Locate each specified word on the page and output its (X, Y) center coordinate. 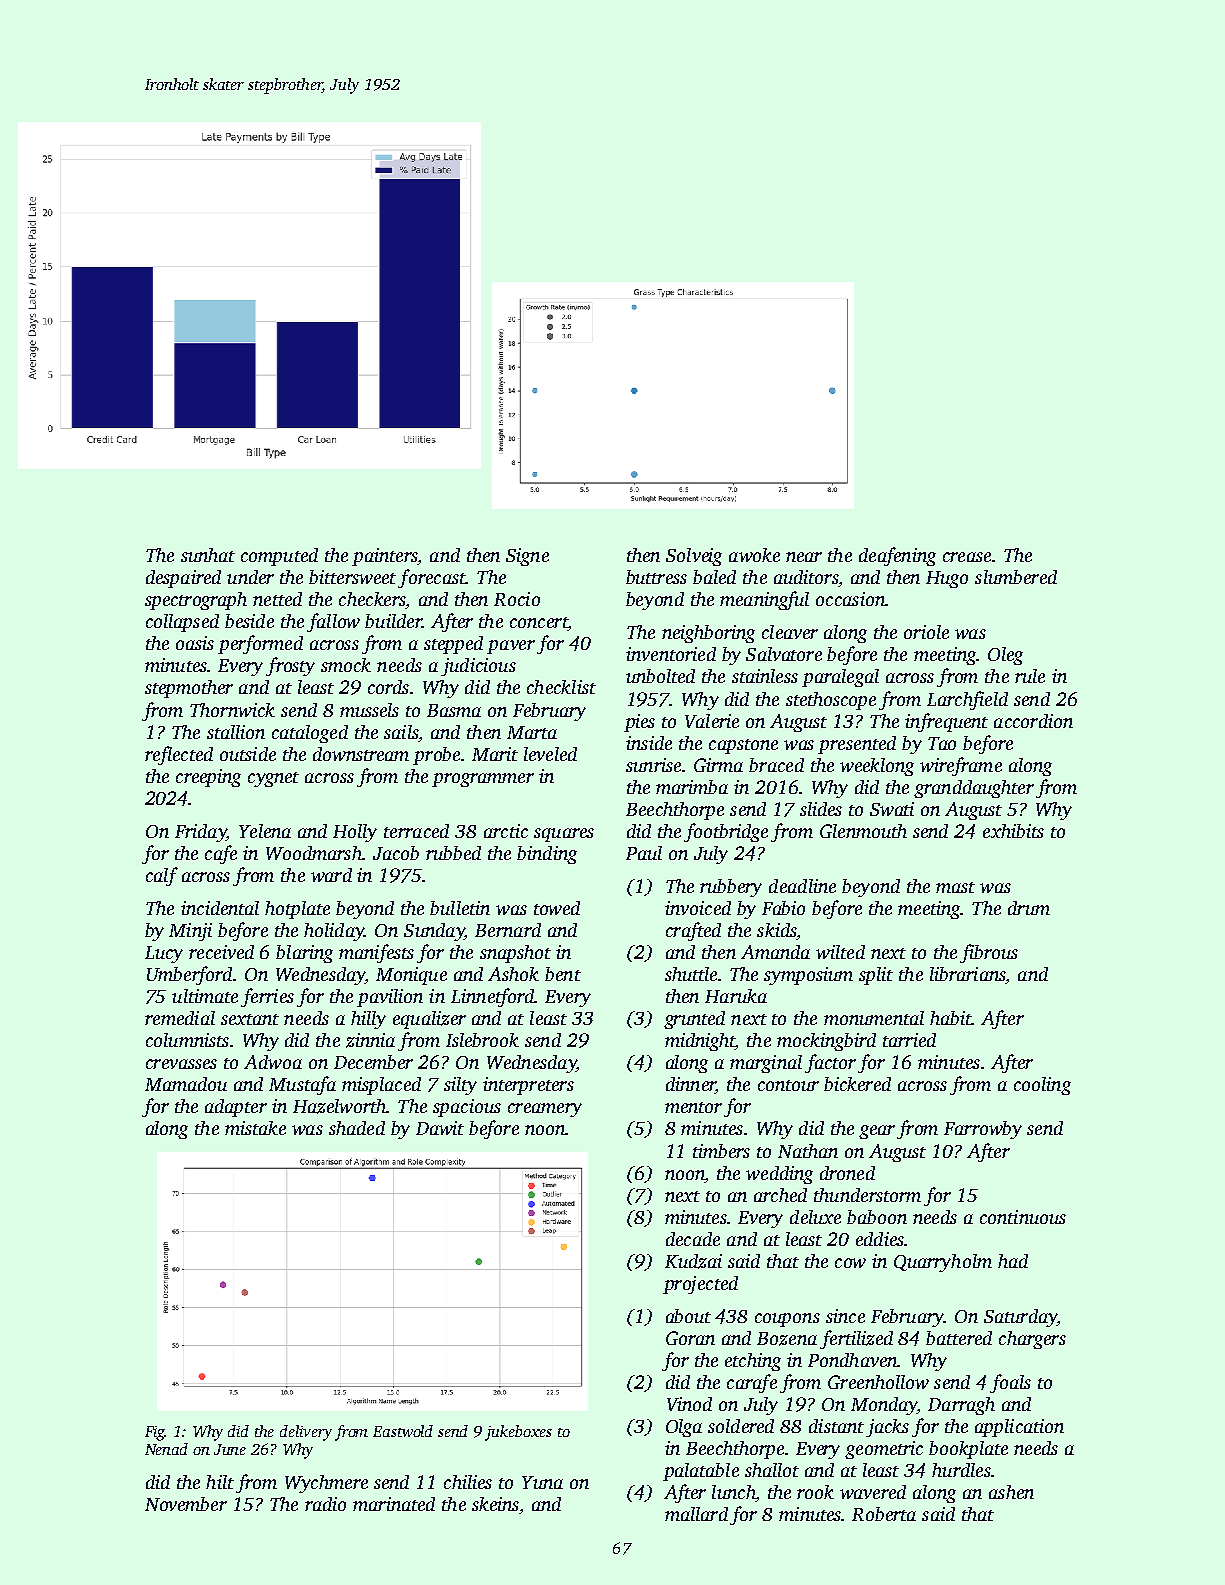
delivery (306, 1433)
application (1019, 1428)
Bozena (787, 1339)
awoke (754, 555)
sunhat (208, 555)
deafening (897, 556)
